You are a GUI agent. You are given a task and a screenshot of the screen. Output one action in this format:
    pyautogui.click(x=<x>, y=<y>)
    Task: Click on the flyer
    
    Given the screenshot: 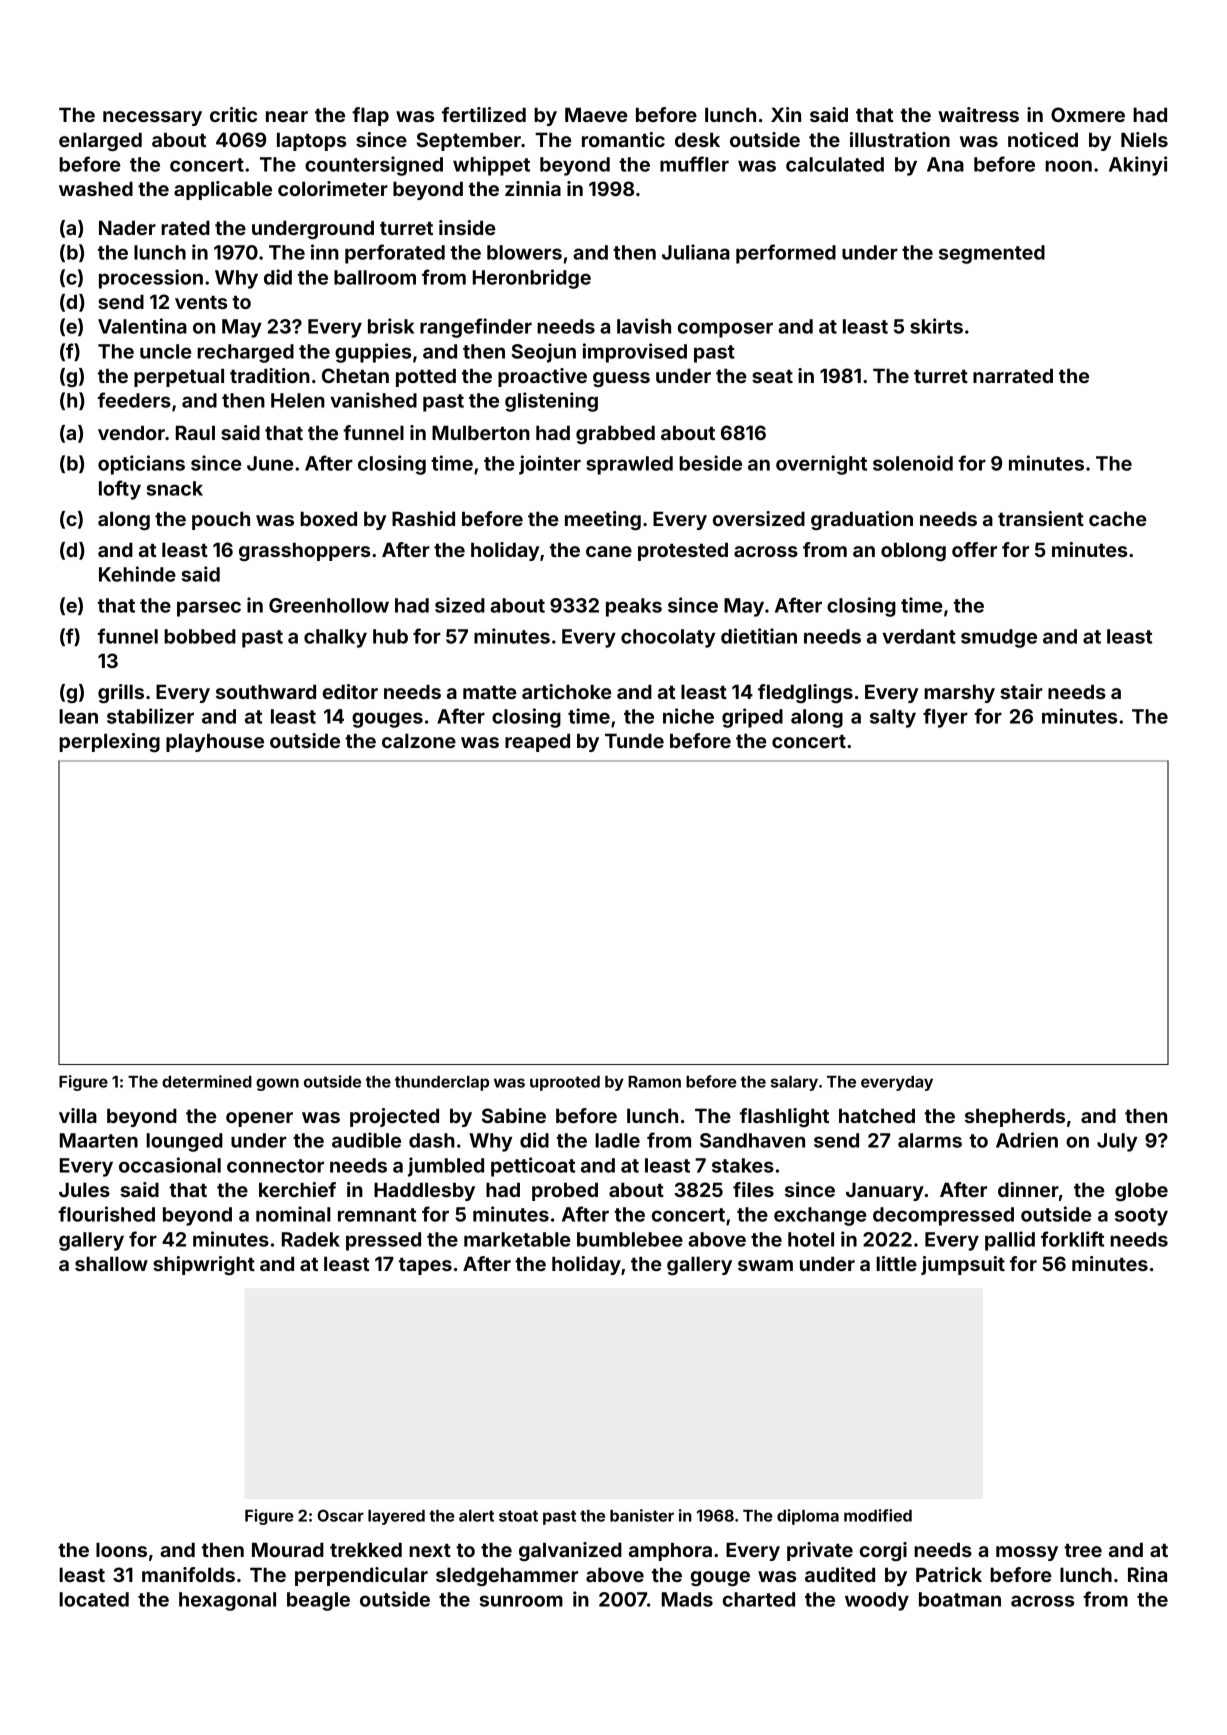 What is the action you would take?
    pyautogui.click(x=945, y=718)
